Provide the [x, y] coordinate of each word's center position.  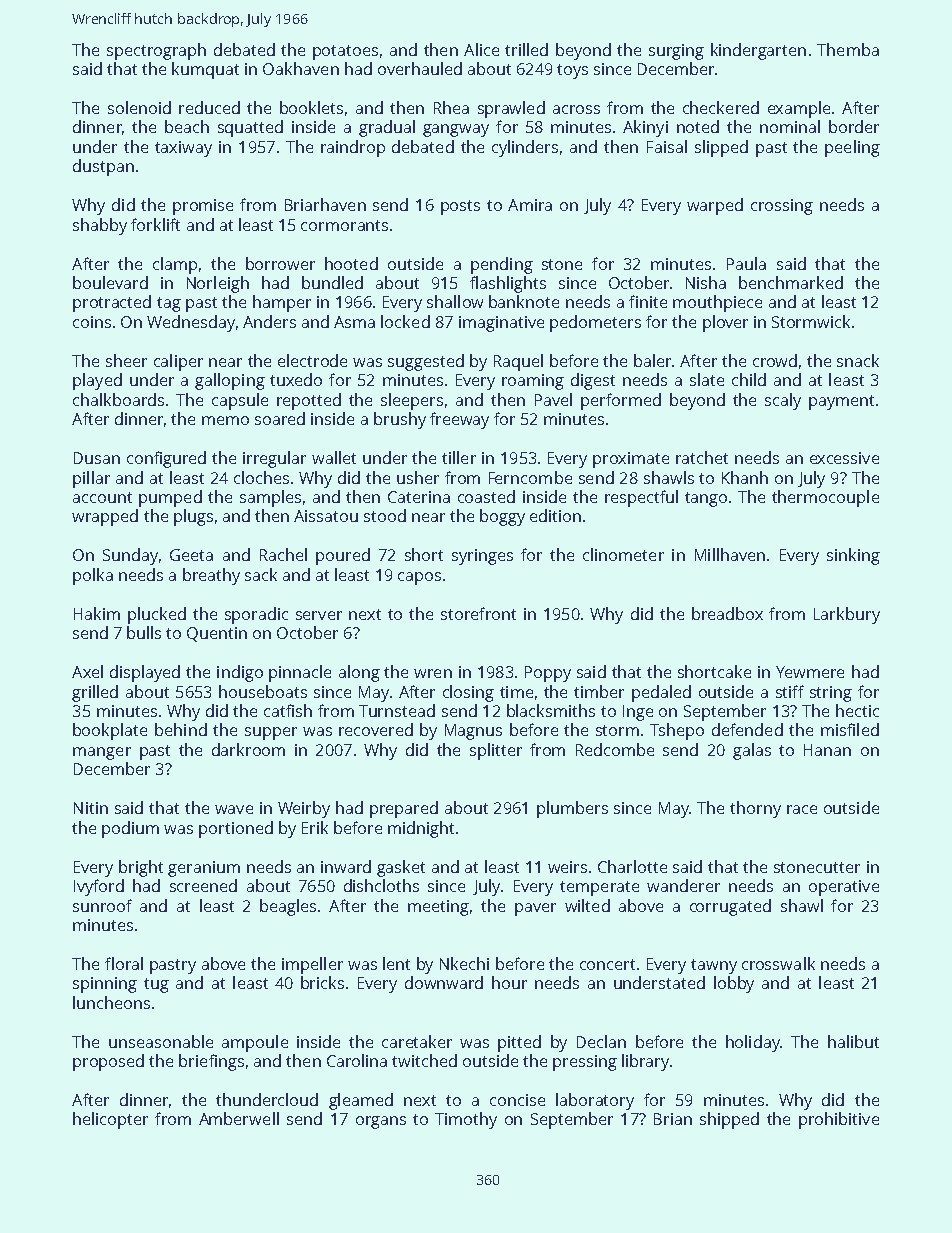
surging [676, 52]
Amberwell [239, 1118]
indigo [240, 673]
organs [381, 1122]
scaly [783, 401]
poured [343, 556]
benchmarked [791, 282]
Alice [481, 49]
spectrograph [156, 51]
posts [460, 207]
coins [92, 322]
